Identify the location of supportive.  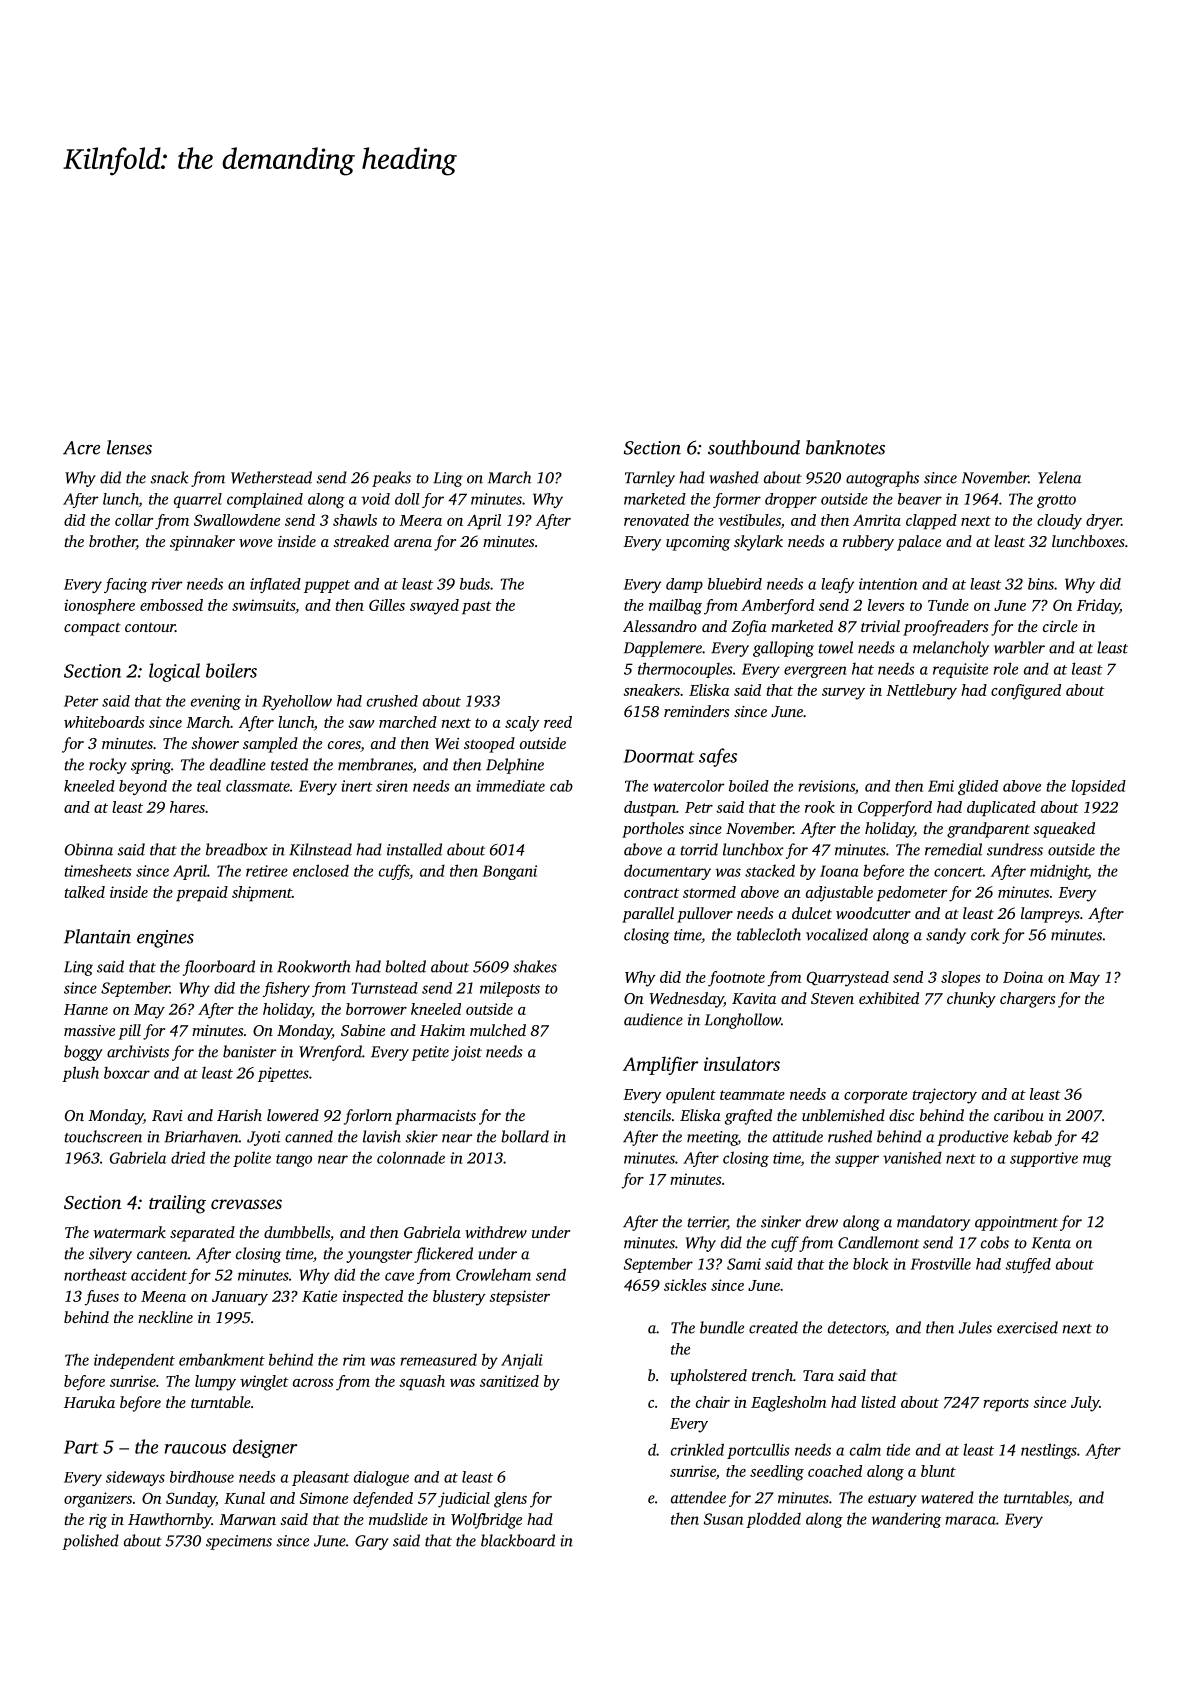
(1044, 1159).
